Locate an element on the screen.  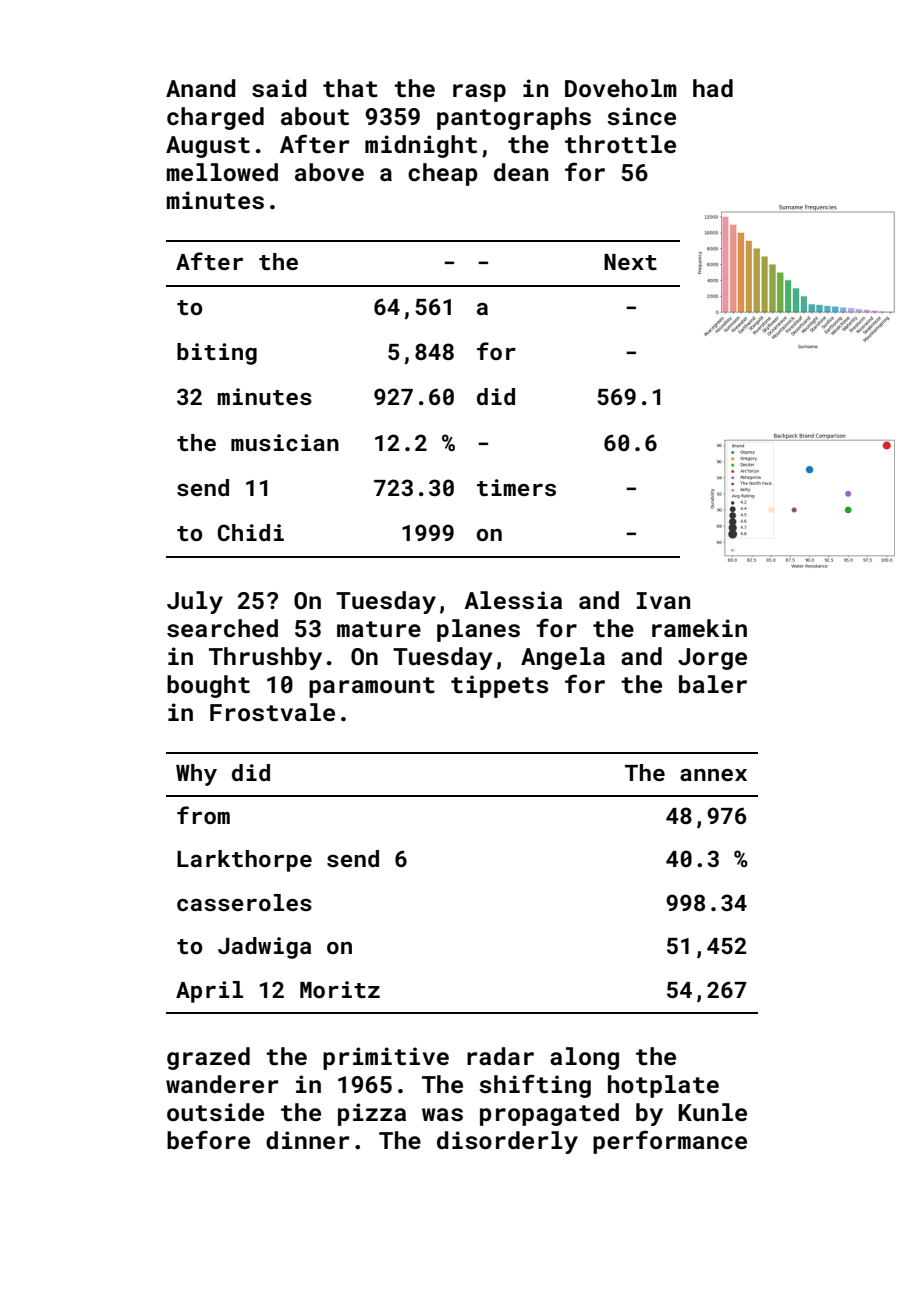
timers is located at coordinates (516, 487).
